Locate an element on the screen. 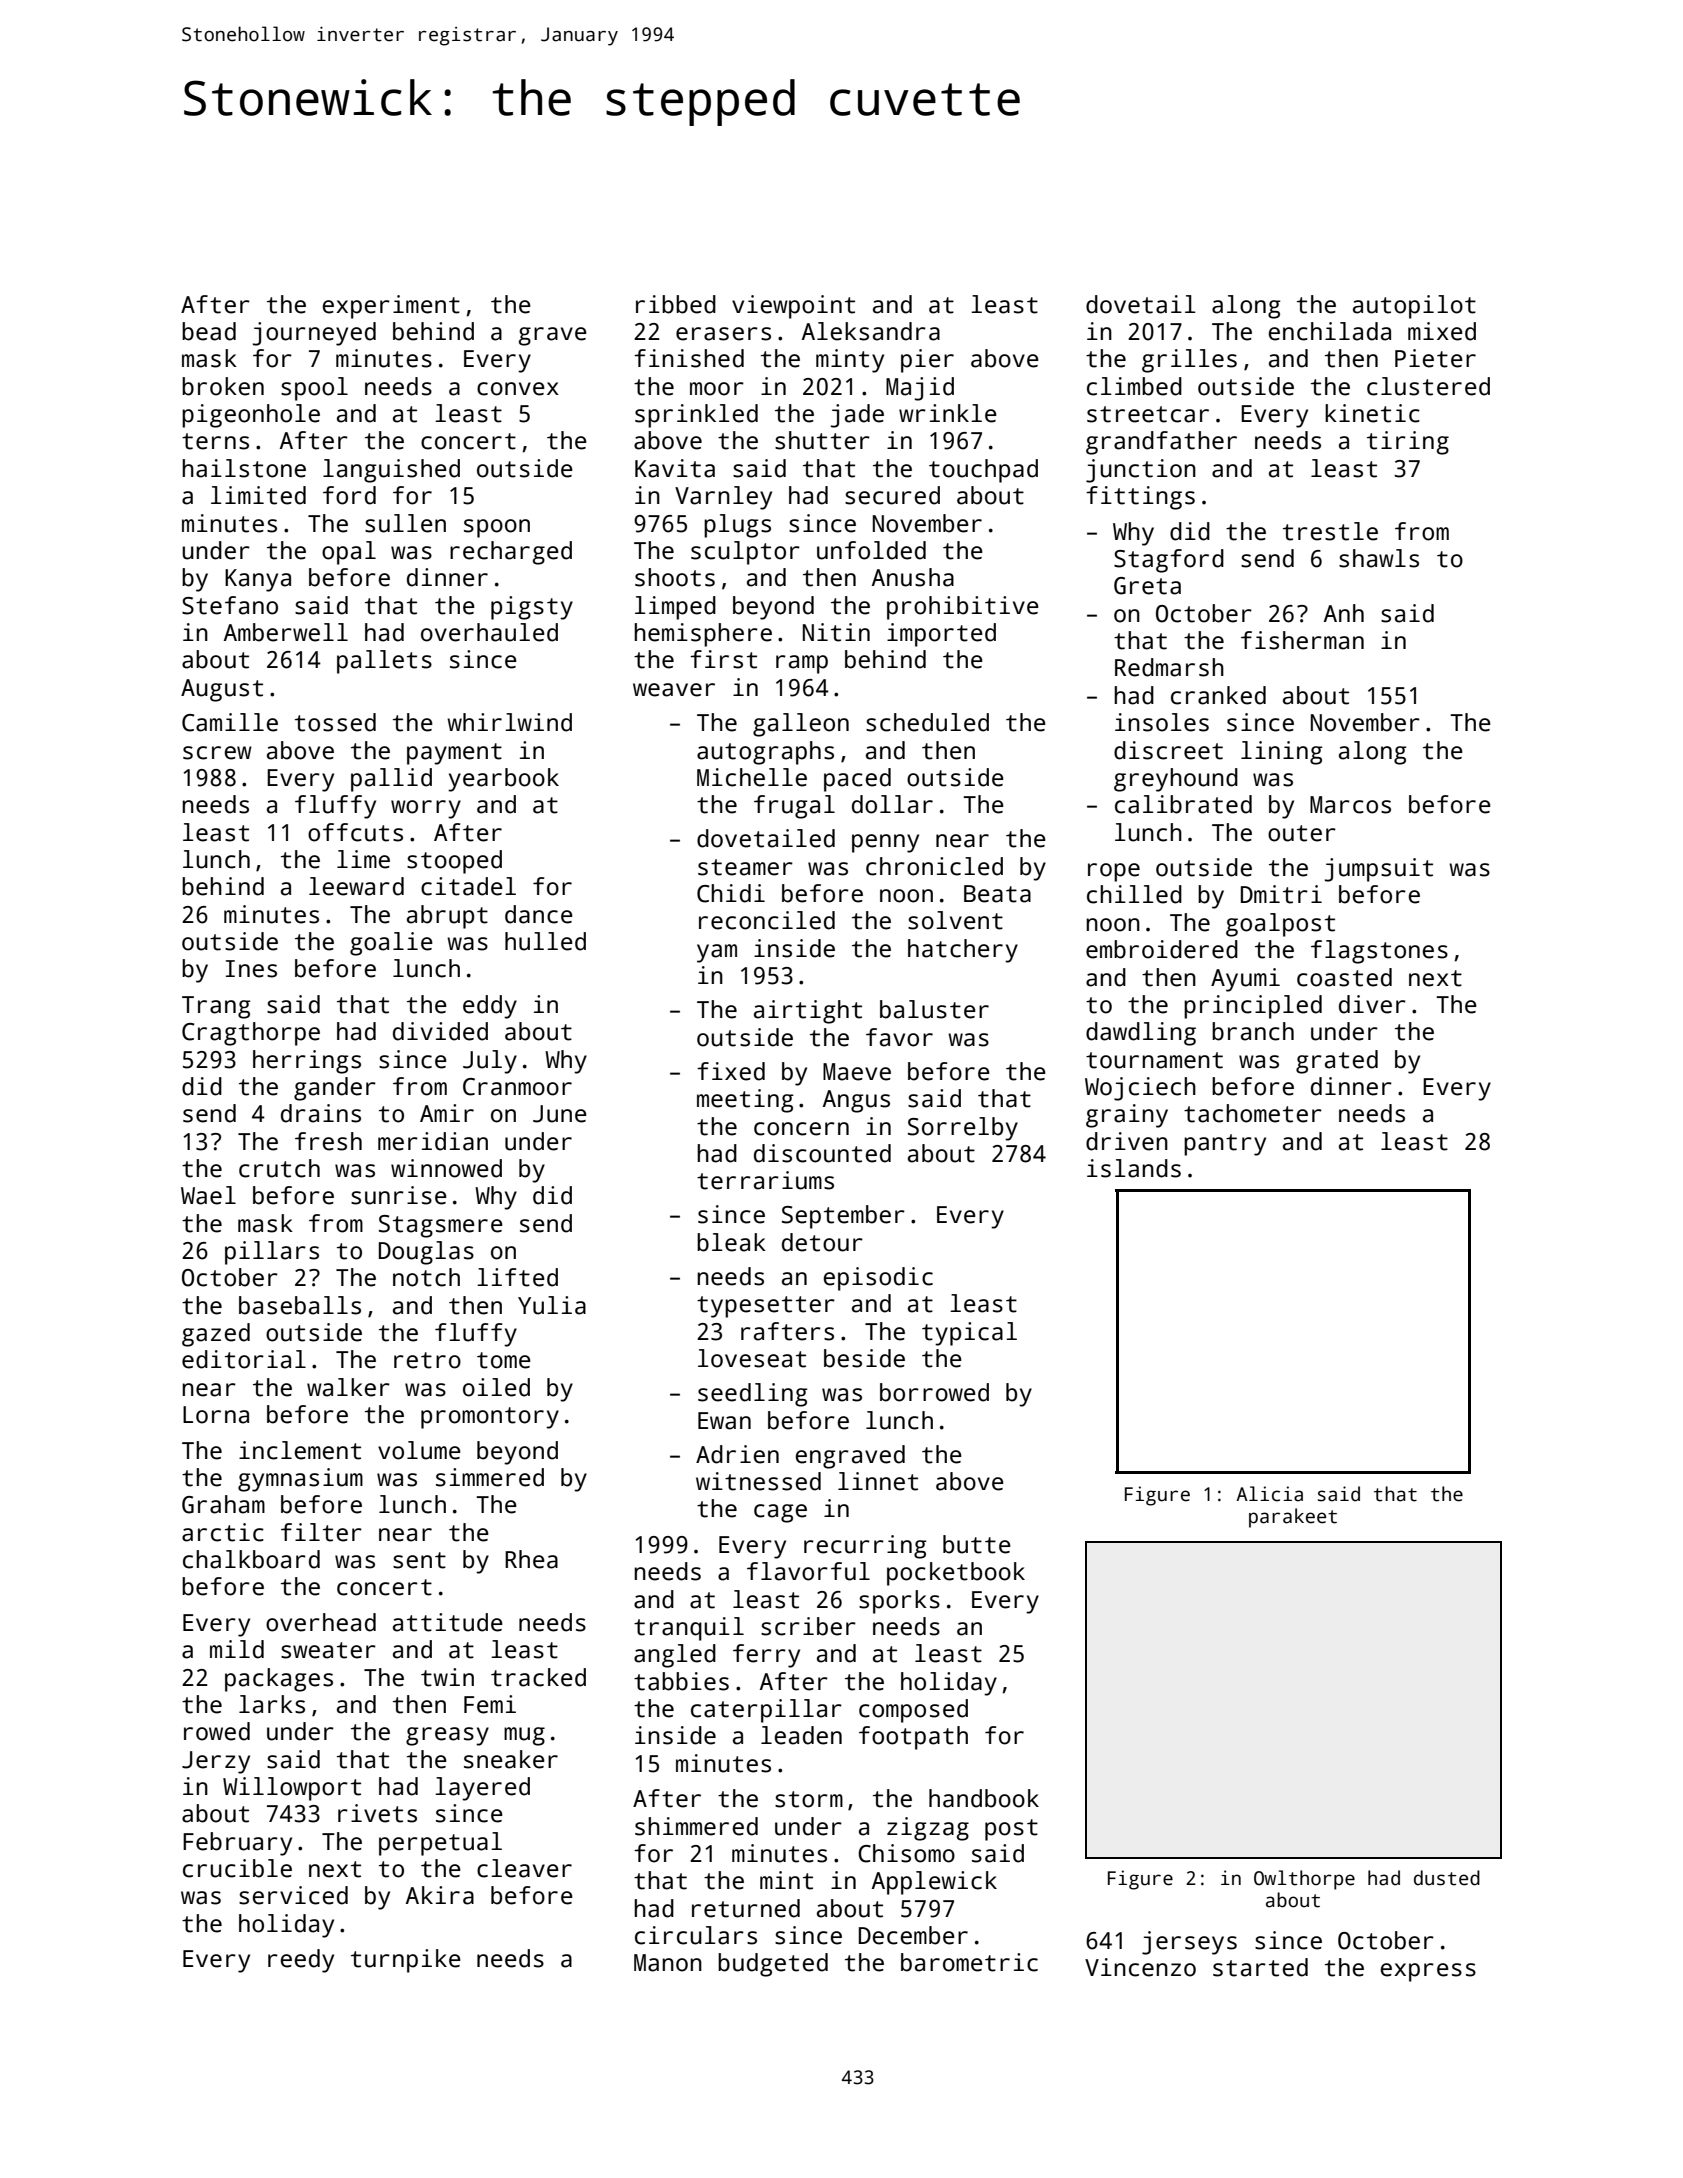 The height and width of the screenshot is (2178, 1683). spoon is located at coordinates (497, 528).
